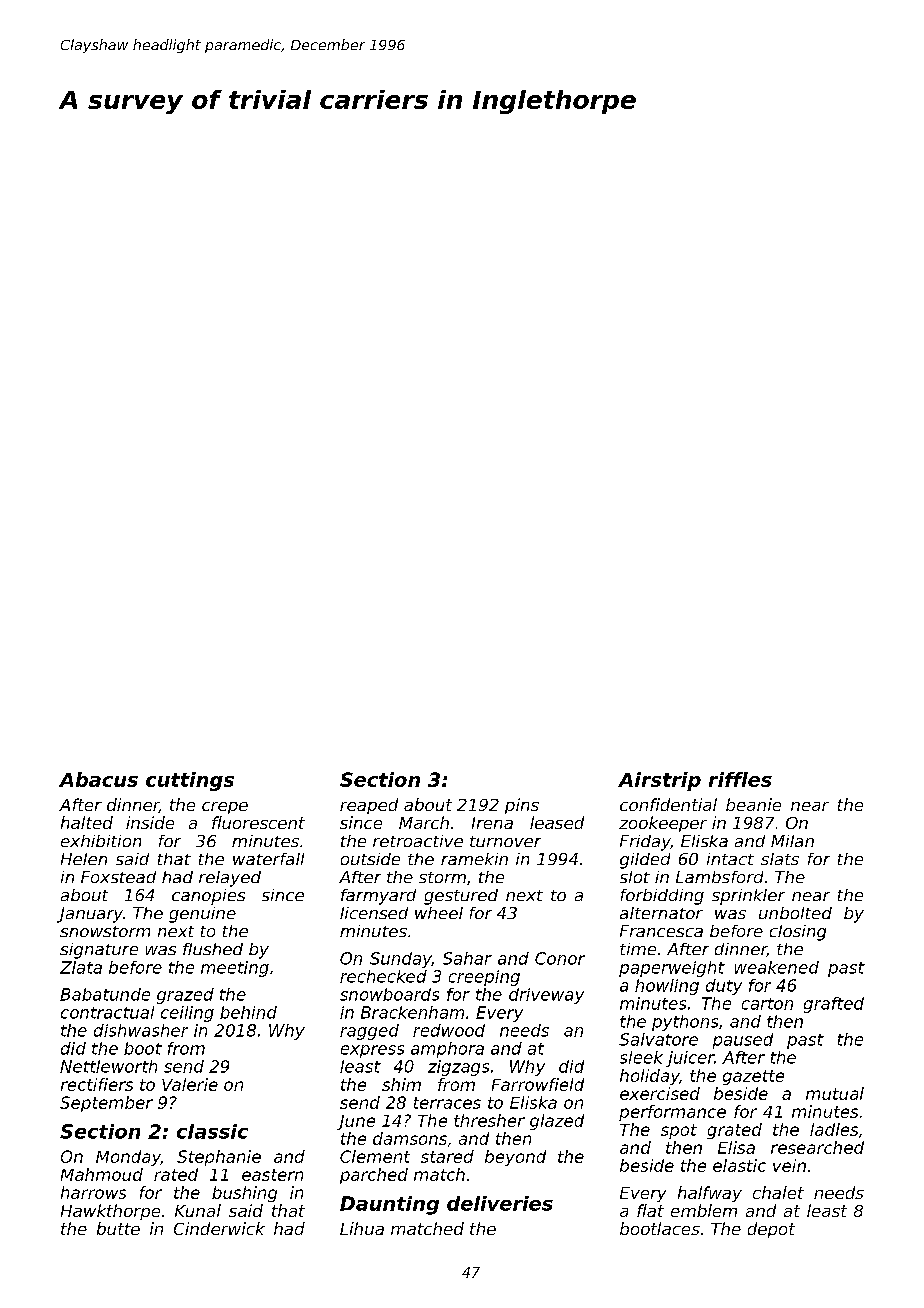  I want to click on Lihua, so click(362, 1228).
